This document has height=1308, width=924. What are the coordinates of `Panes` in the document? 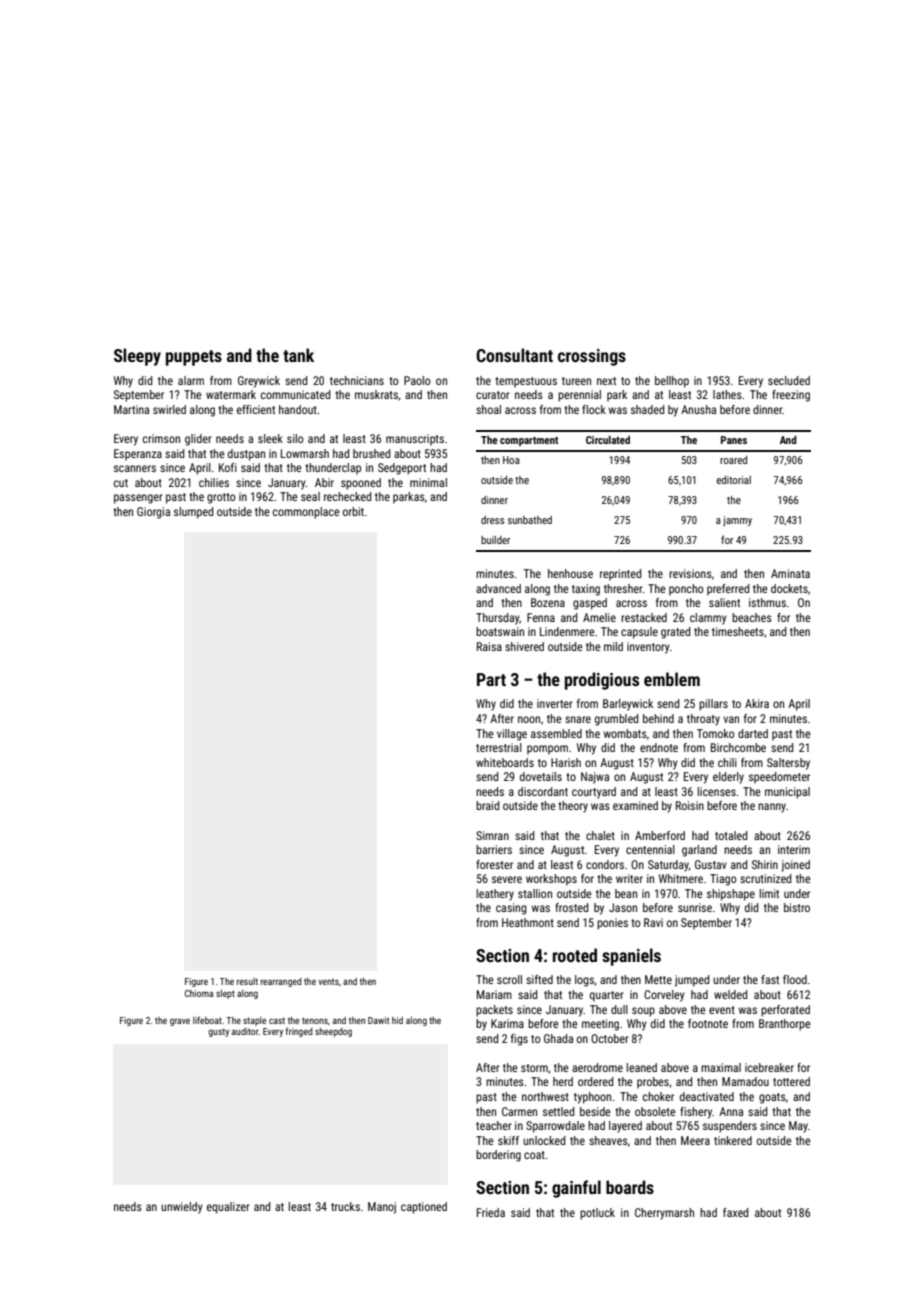 It's located at (734, 440).
